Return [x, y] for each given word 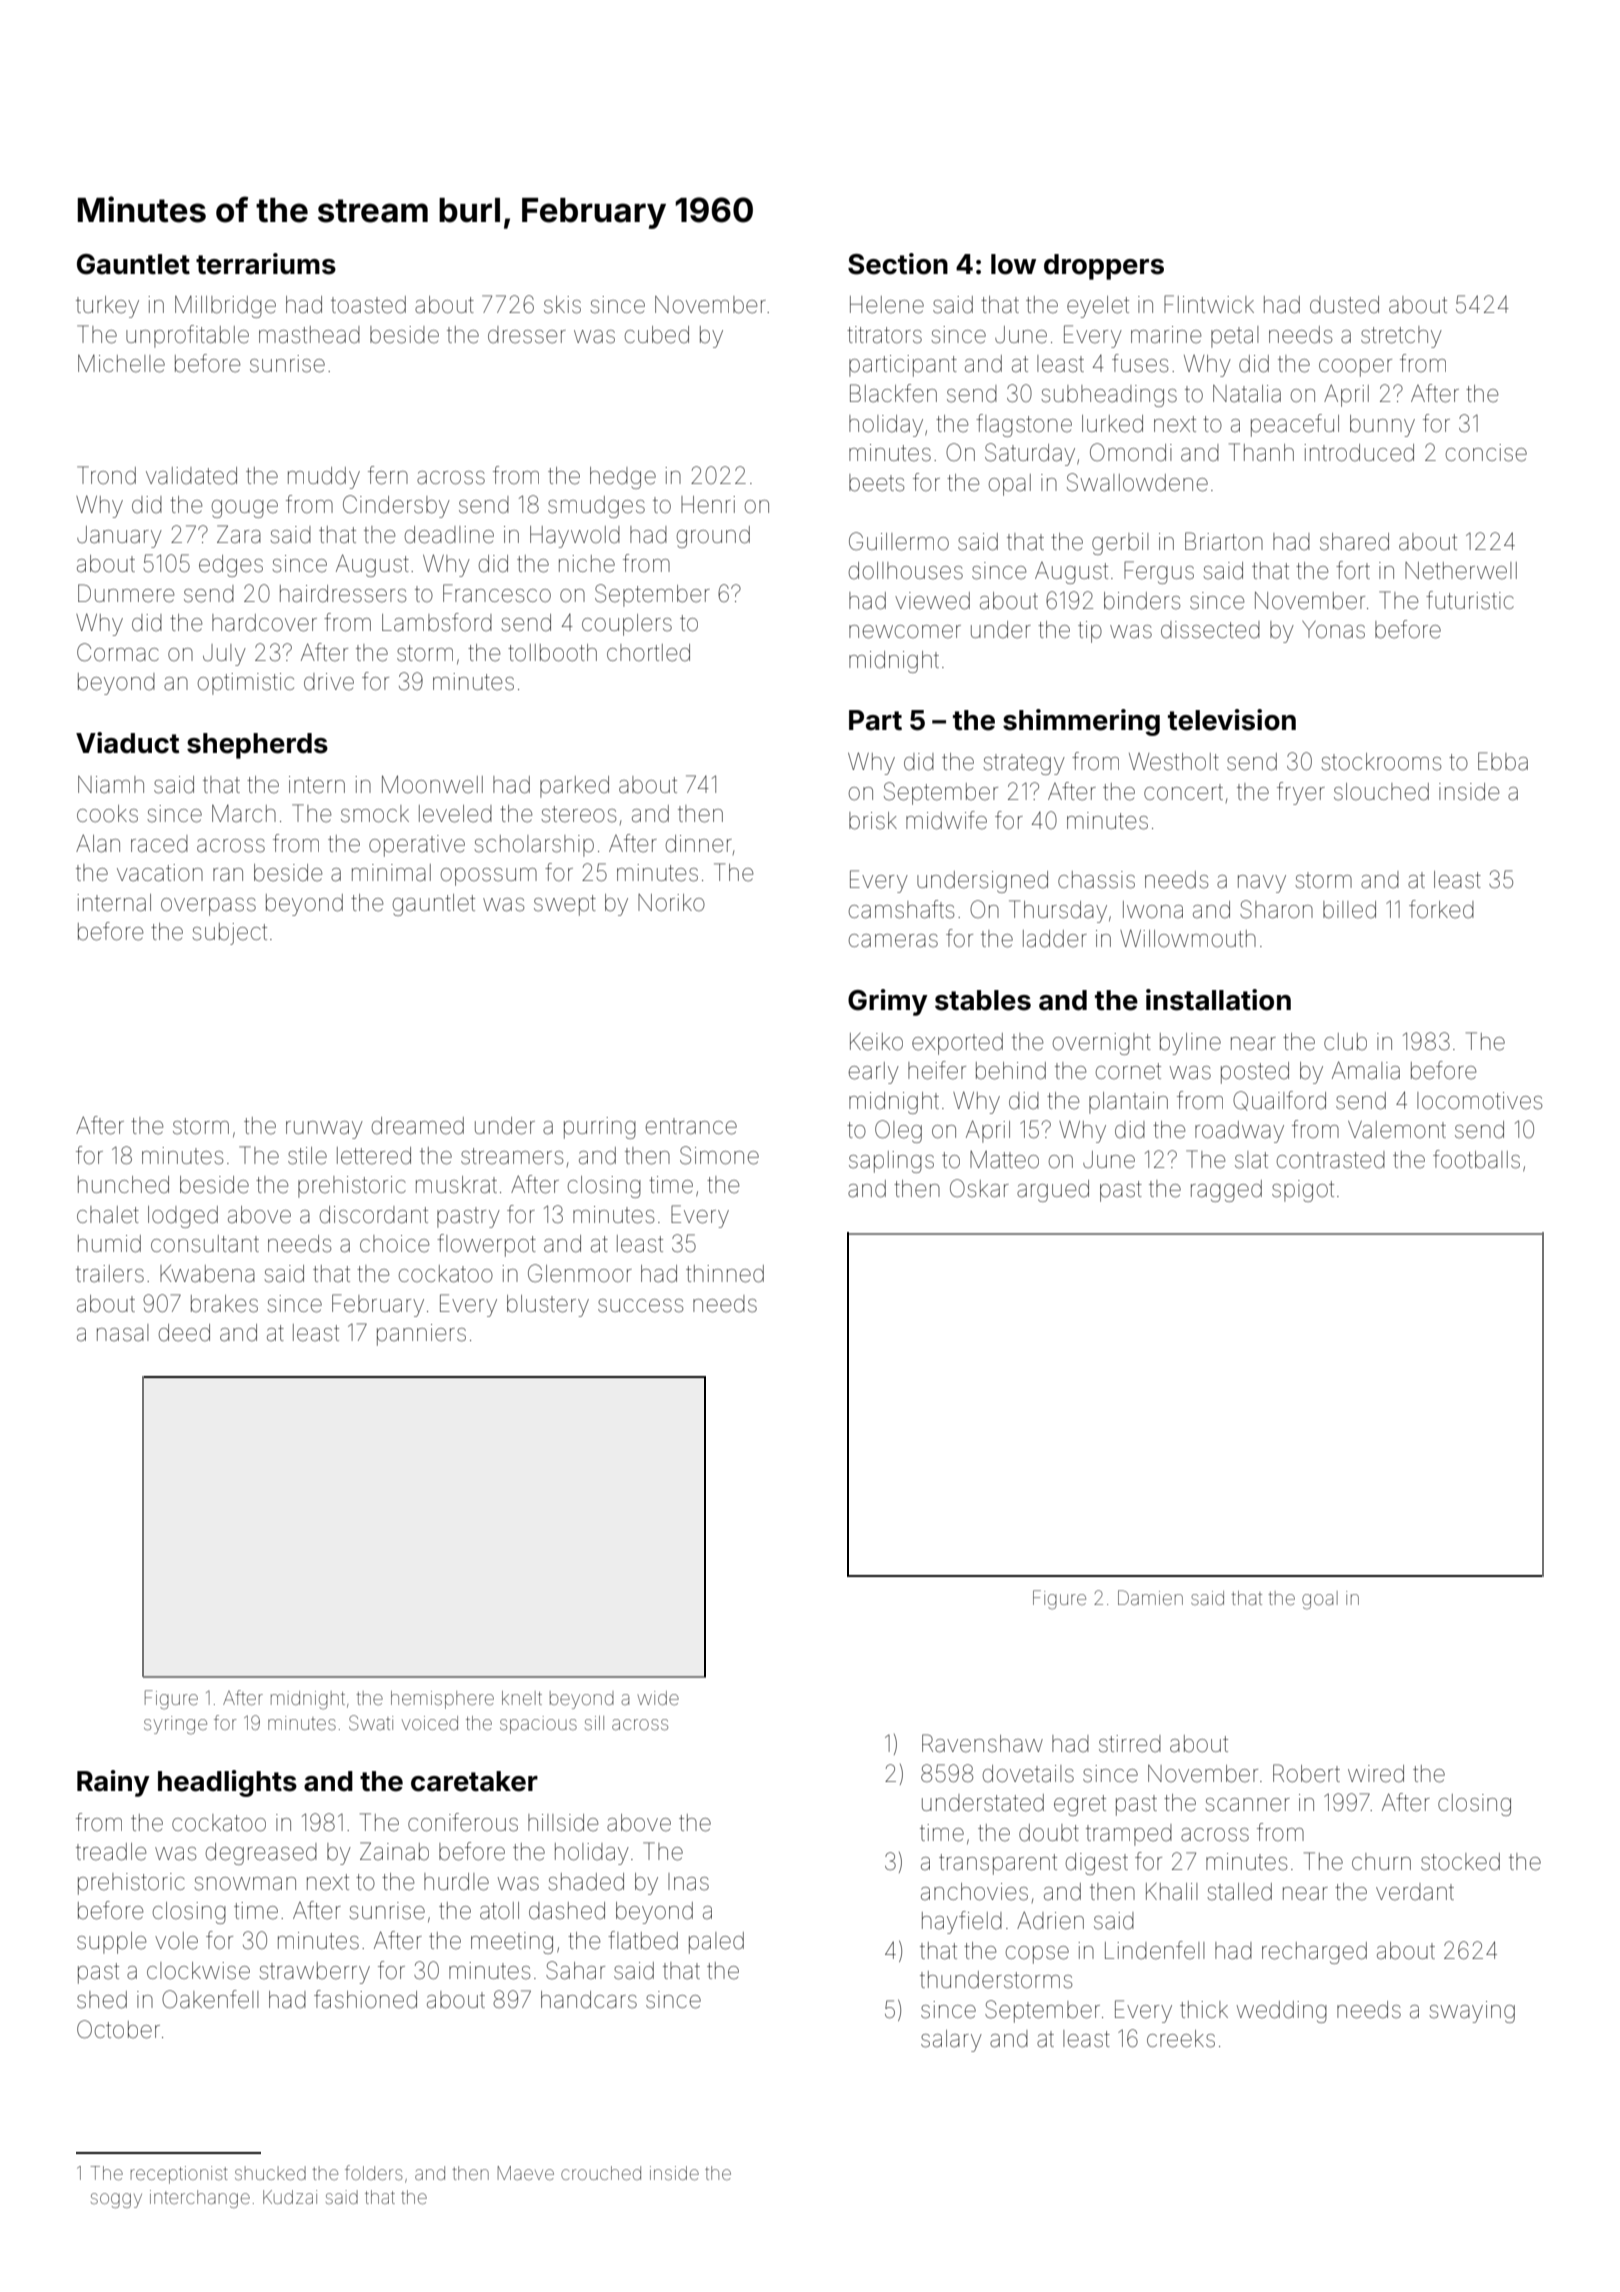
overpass [208, 907]
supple [112, 1943]
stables [983, 1000]
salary [951, 2041]
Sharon [1276, 909]
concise [1486, 453]
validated [191, 476]
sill [594, 1723]
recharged [1314, 1953]
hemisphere [442, 1700]
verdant [1415, 1892]
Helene [887, 305]
